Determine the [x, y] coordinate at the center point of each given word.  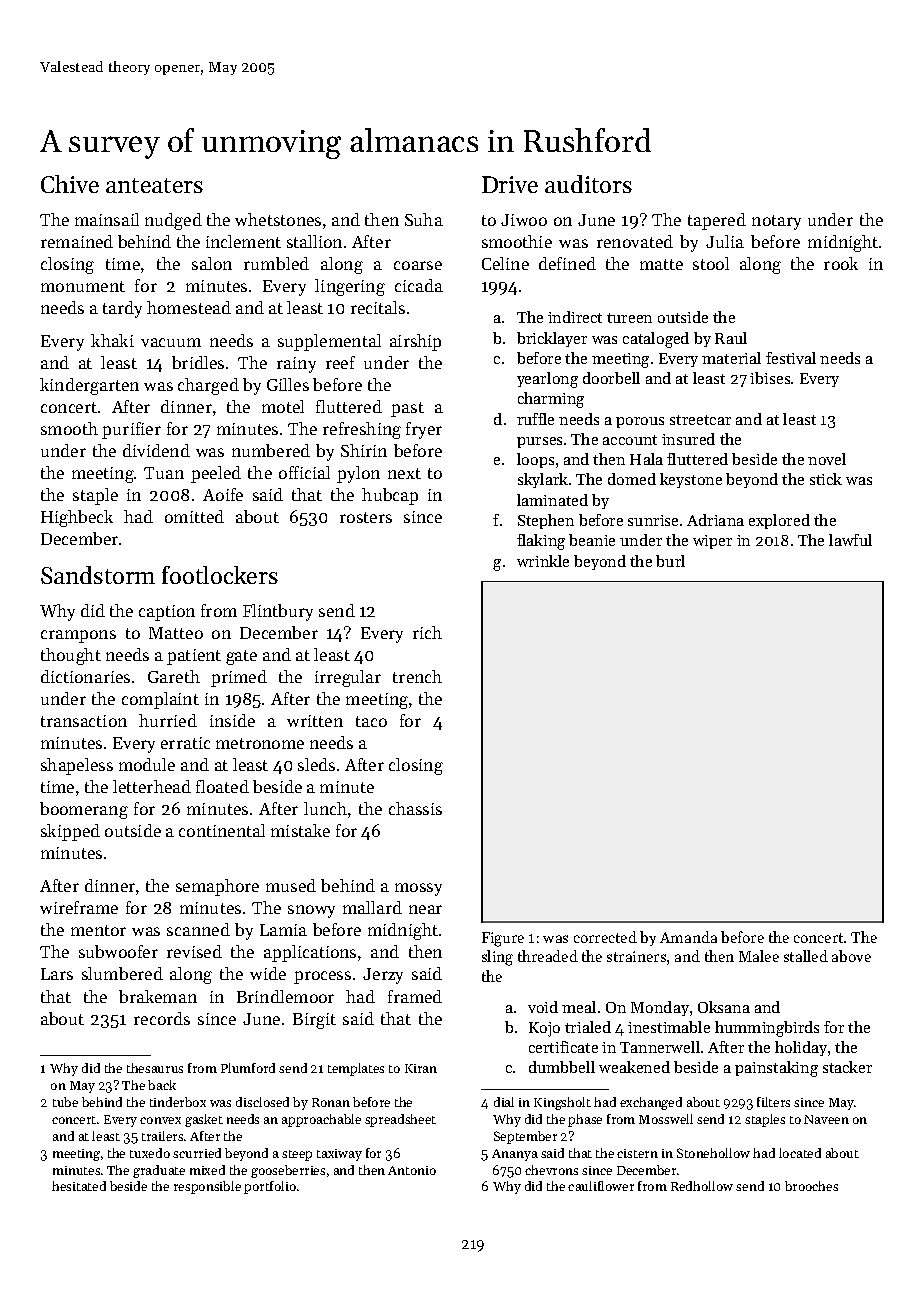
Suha [424, 219]
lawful [850, 540]
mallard [372, 907]
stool [711, 263]
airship [415, 342]
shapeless [77, 766]
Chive [70, 184]
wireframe [79, 907]
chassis [415, 808]
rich [427, 632]
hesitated [79, 1186]
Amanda [688, 937]
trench [417, 676]
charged [208, 386]
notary [776, 222]
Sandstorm [98, 575]
